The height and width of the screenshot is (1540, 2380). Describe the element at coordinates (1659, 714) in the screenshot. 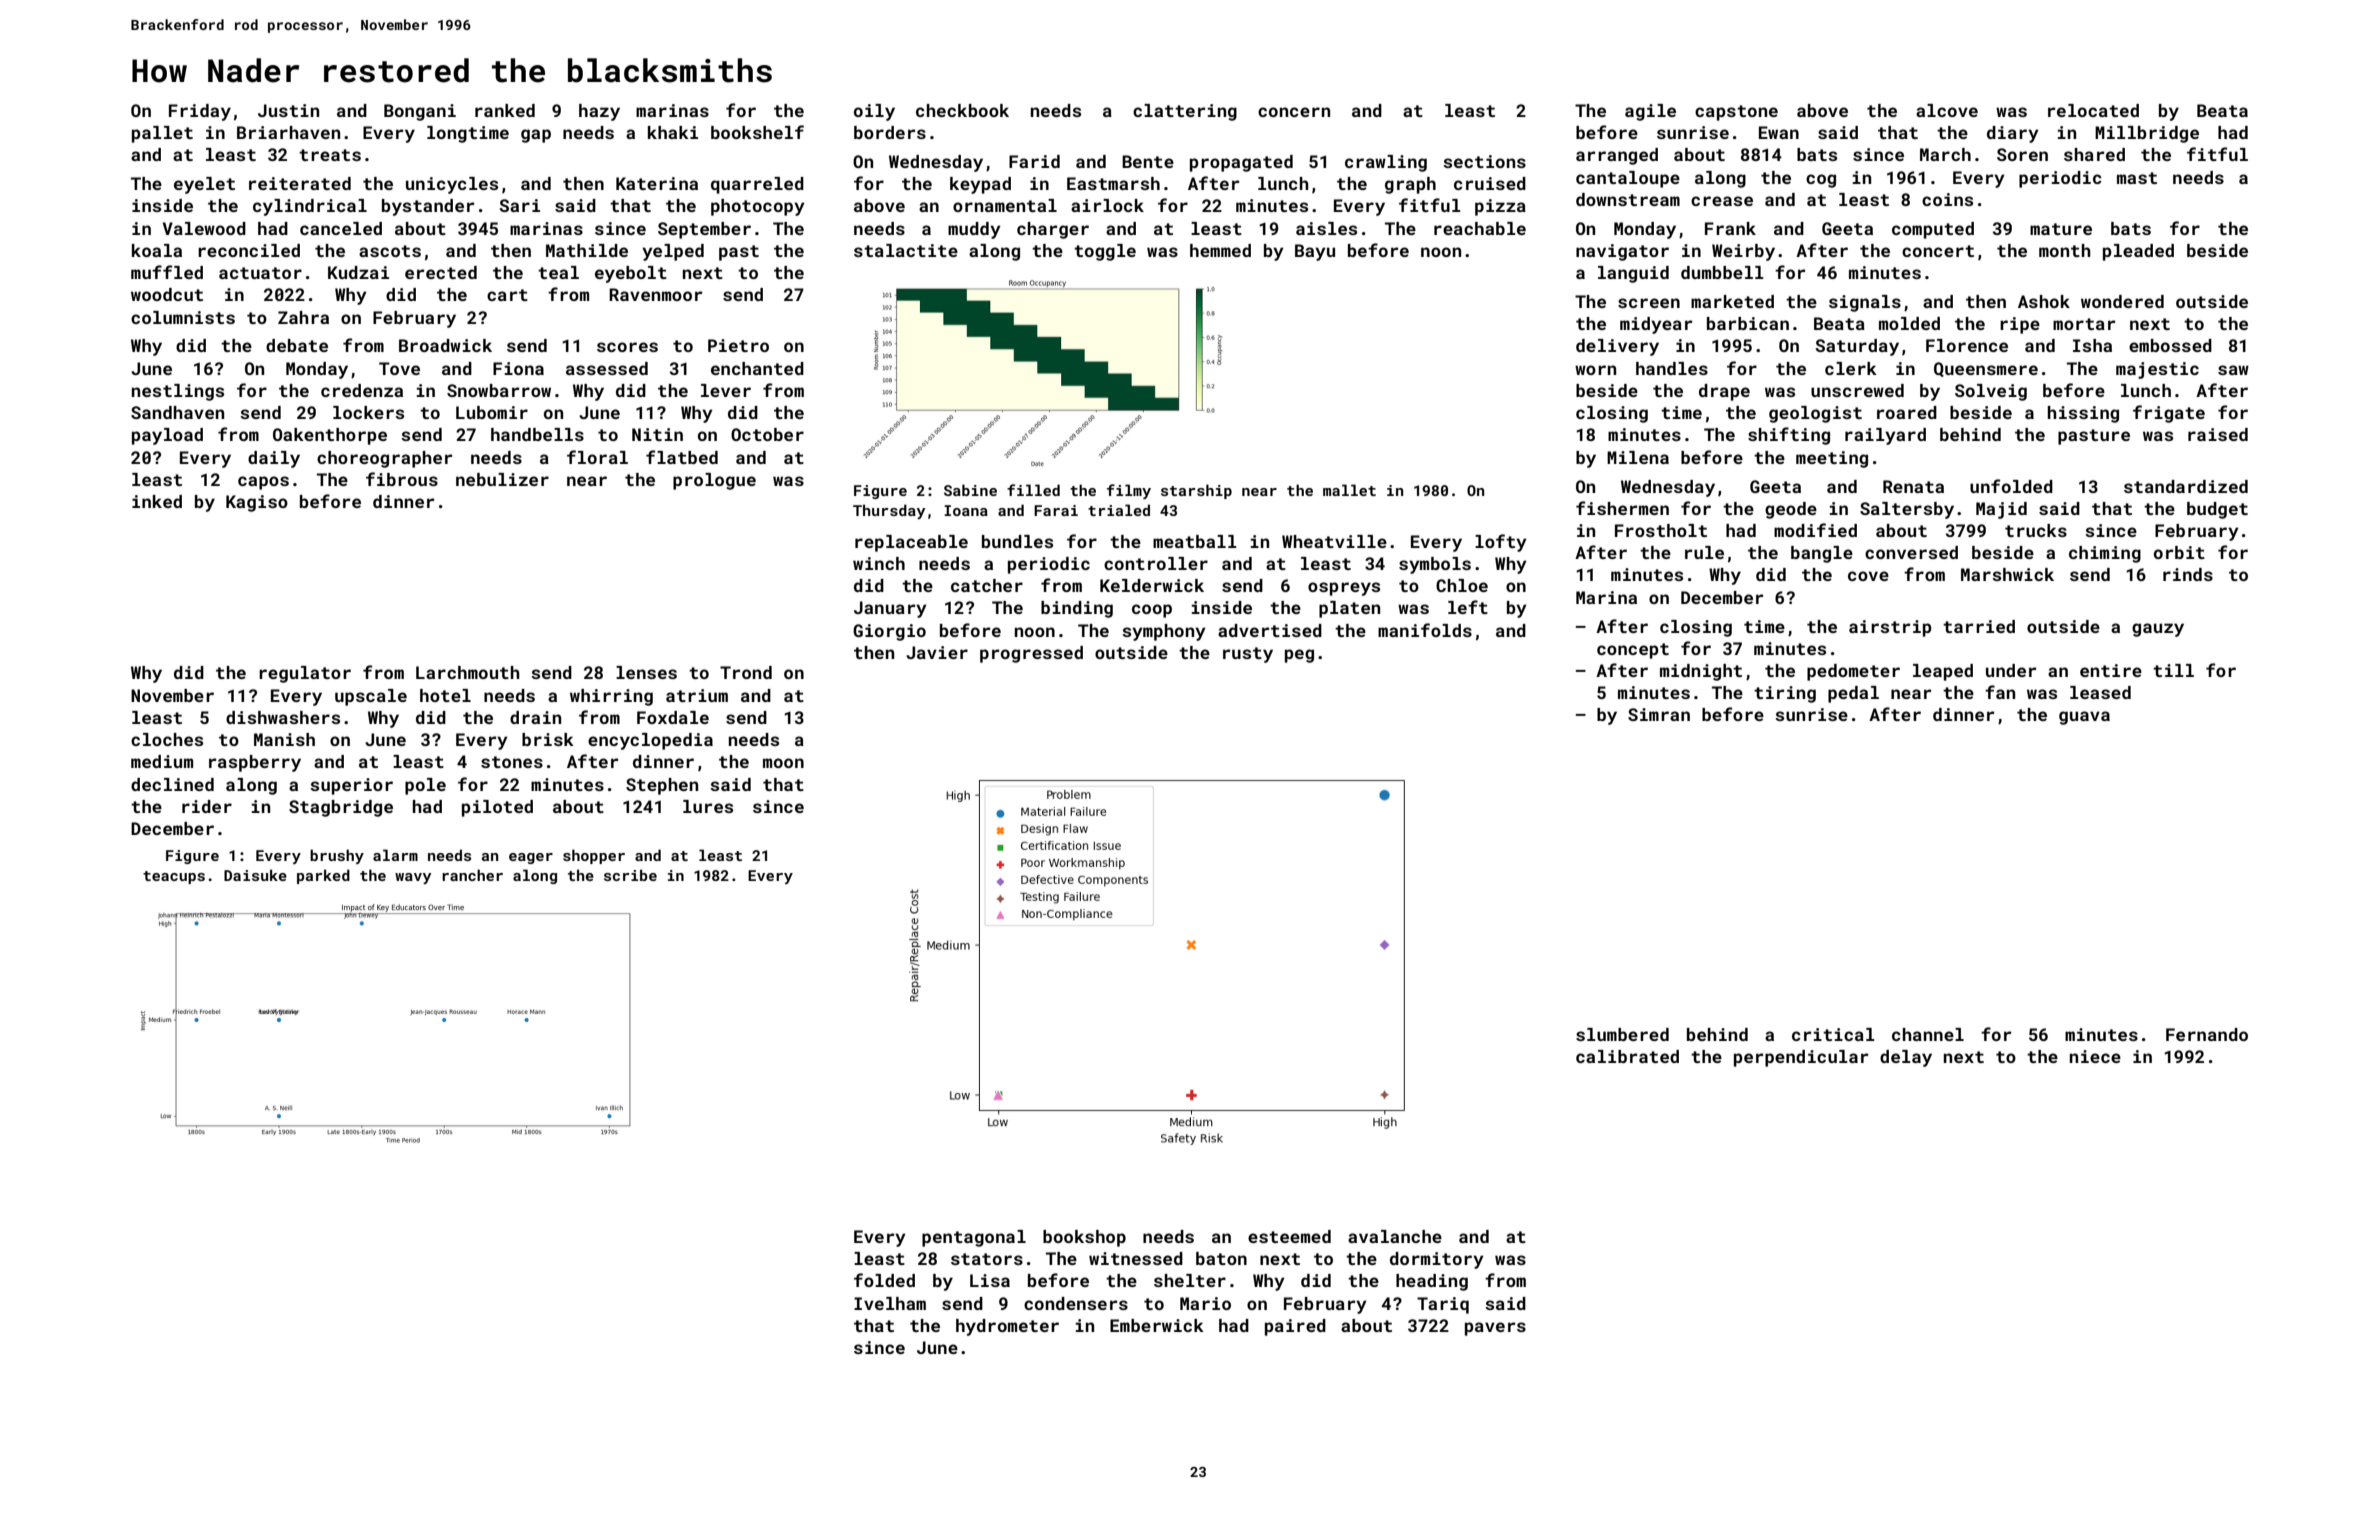

I see `Simran` at that location.
